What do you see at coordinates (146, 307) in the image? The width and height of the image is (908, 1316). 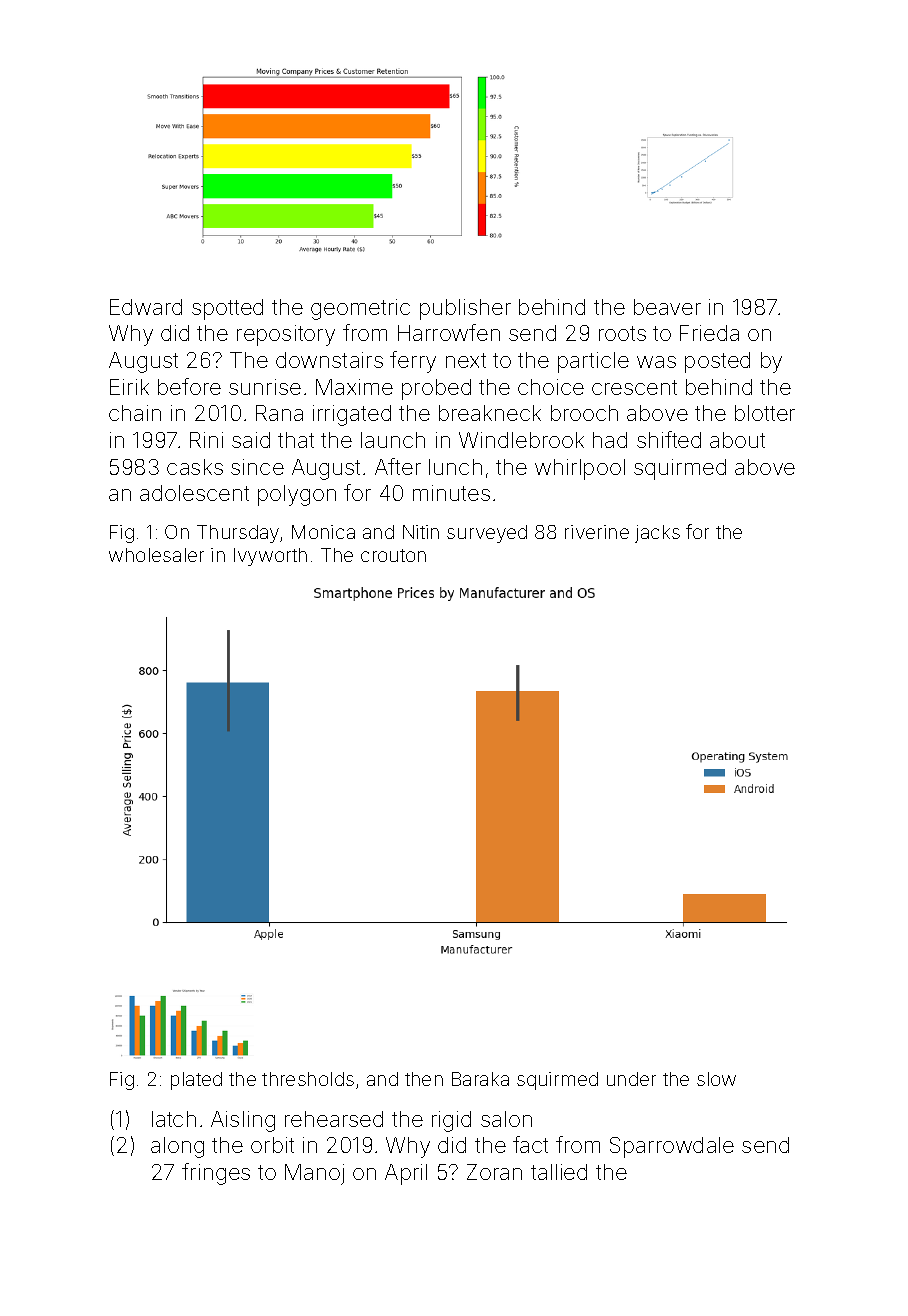 I see `Edward` at bounding box center [146, 307].
